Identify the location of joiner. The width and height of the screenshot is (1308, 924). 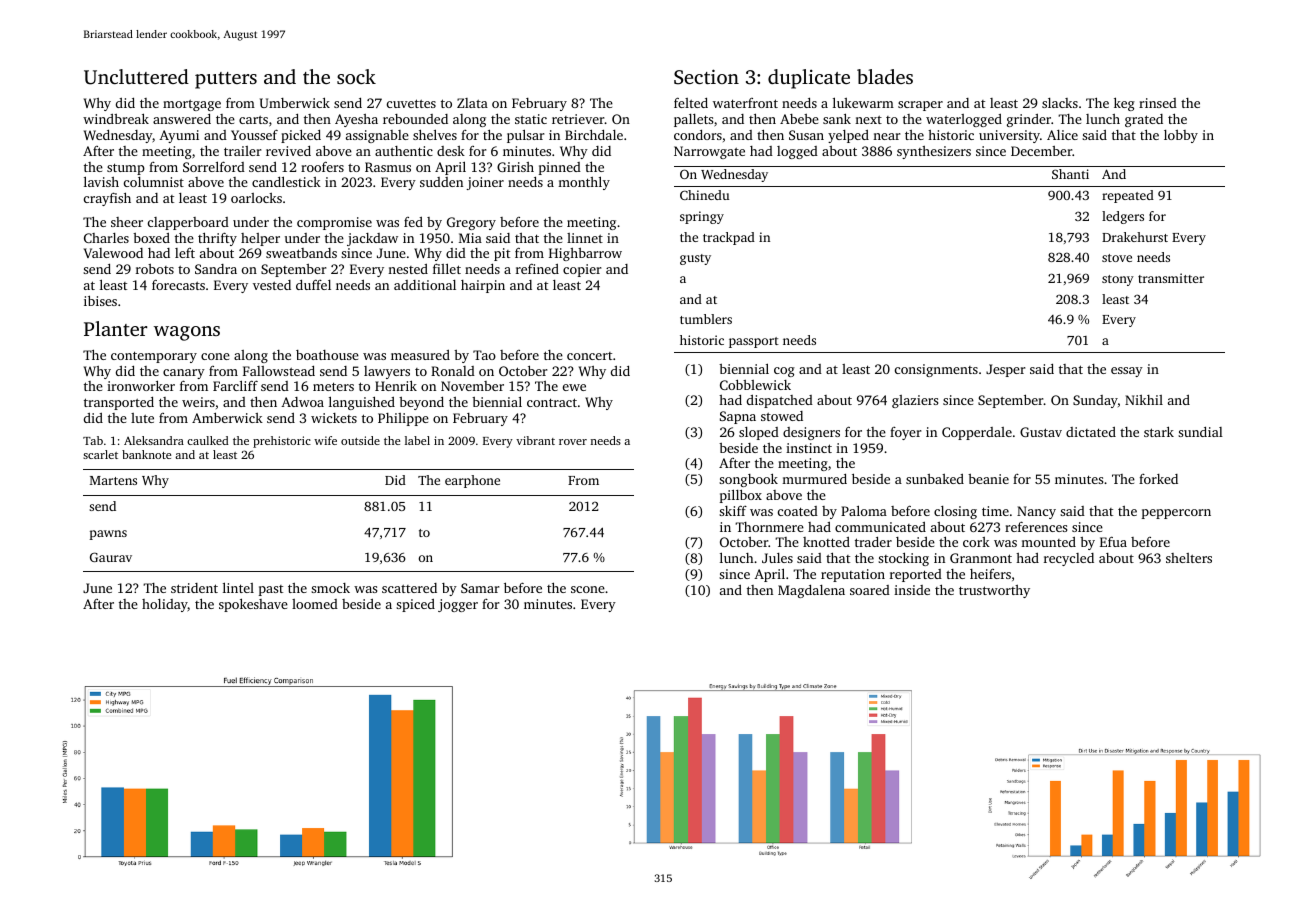
(485, 183).
